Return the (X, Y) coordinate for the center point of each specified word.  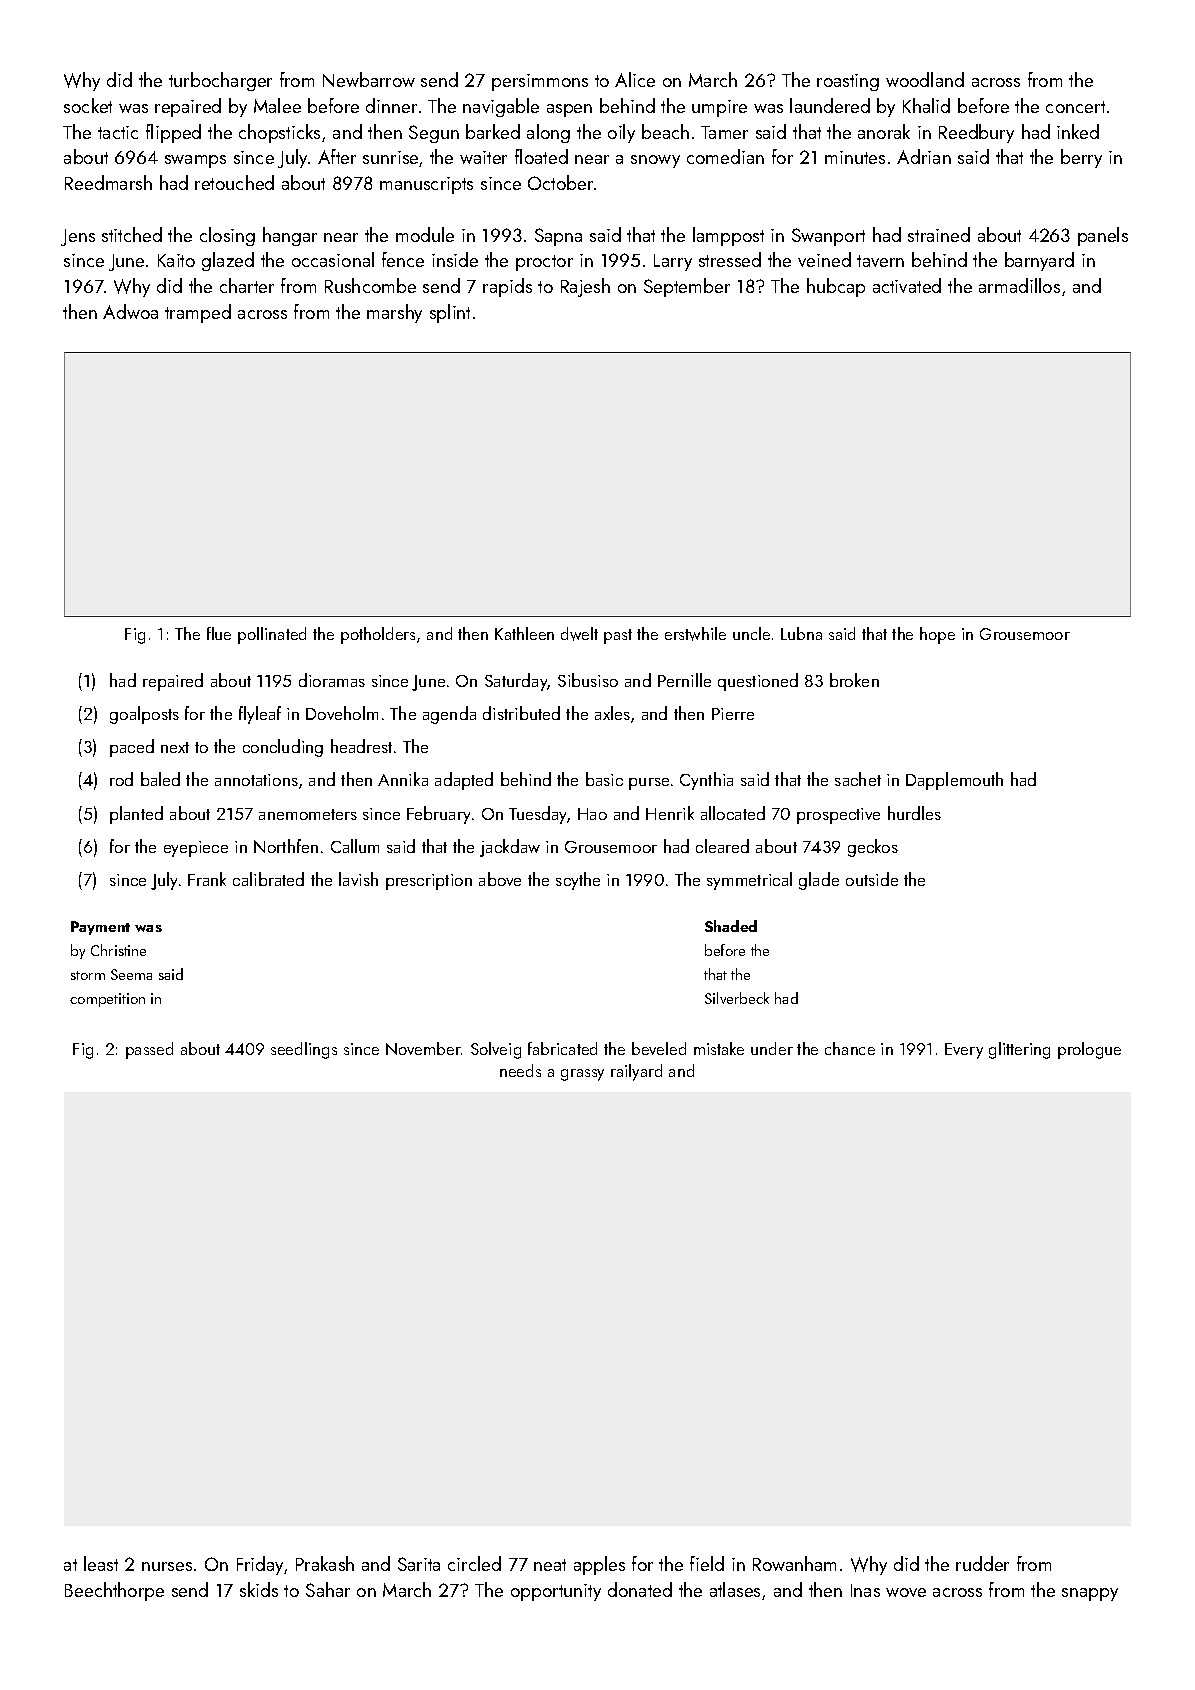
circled (474, 1563)
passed (149, 1050)
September (687, 287)
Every (964, 1051)
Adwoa (130, 311)
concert (1075, 107)
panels (1103, 236)
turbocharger (220, 81)
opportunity (556, 1592)
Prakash (325, 1563)
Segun (434, 134)
